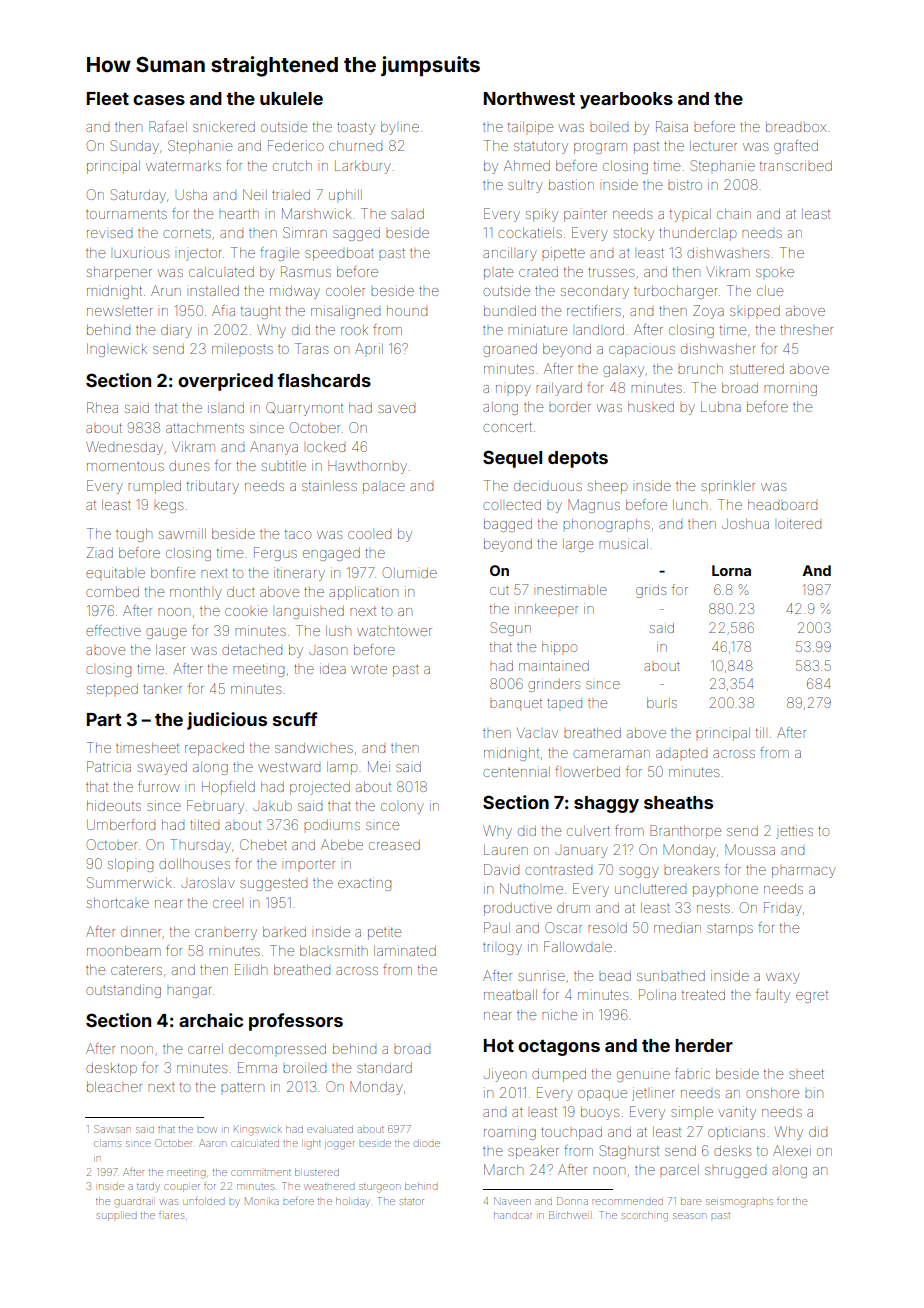 The image size is (924, 1308). Describe the element at coordinates (384, 1068) in the page. I see `standard` at that location.
